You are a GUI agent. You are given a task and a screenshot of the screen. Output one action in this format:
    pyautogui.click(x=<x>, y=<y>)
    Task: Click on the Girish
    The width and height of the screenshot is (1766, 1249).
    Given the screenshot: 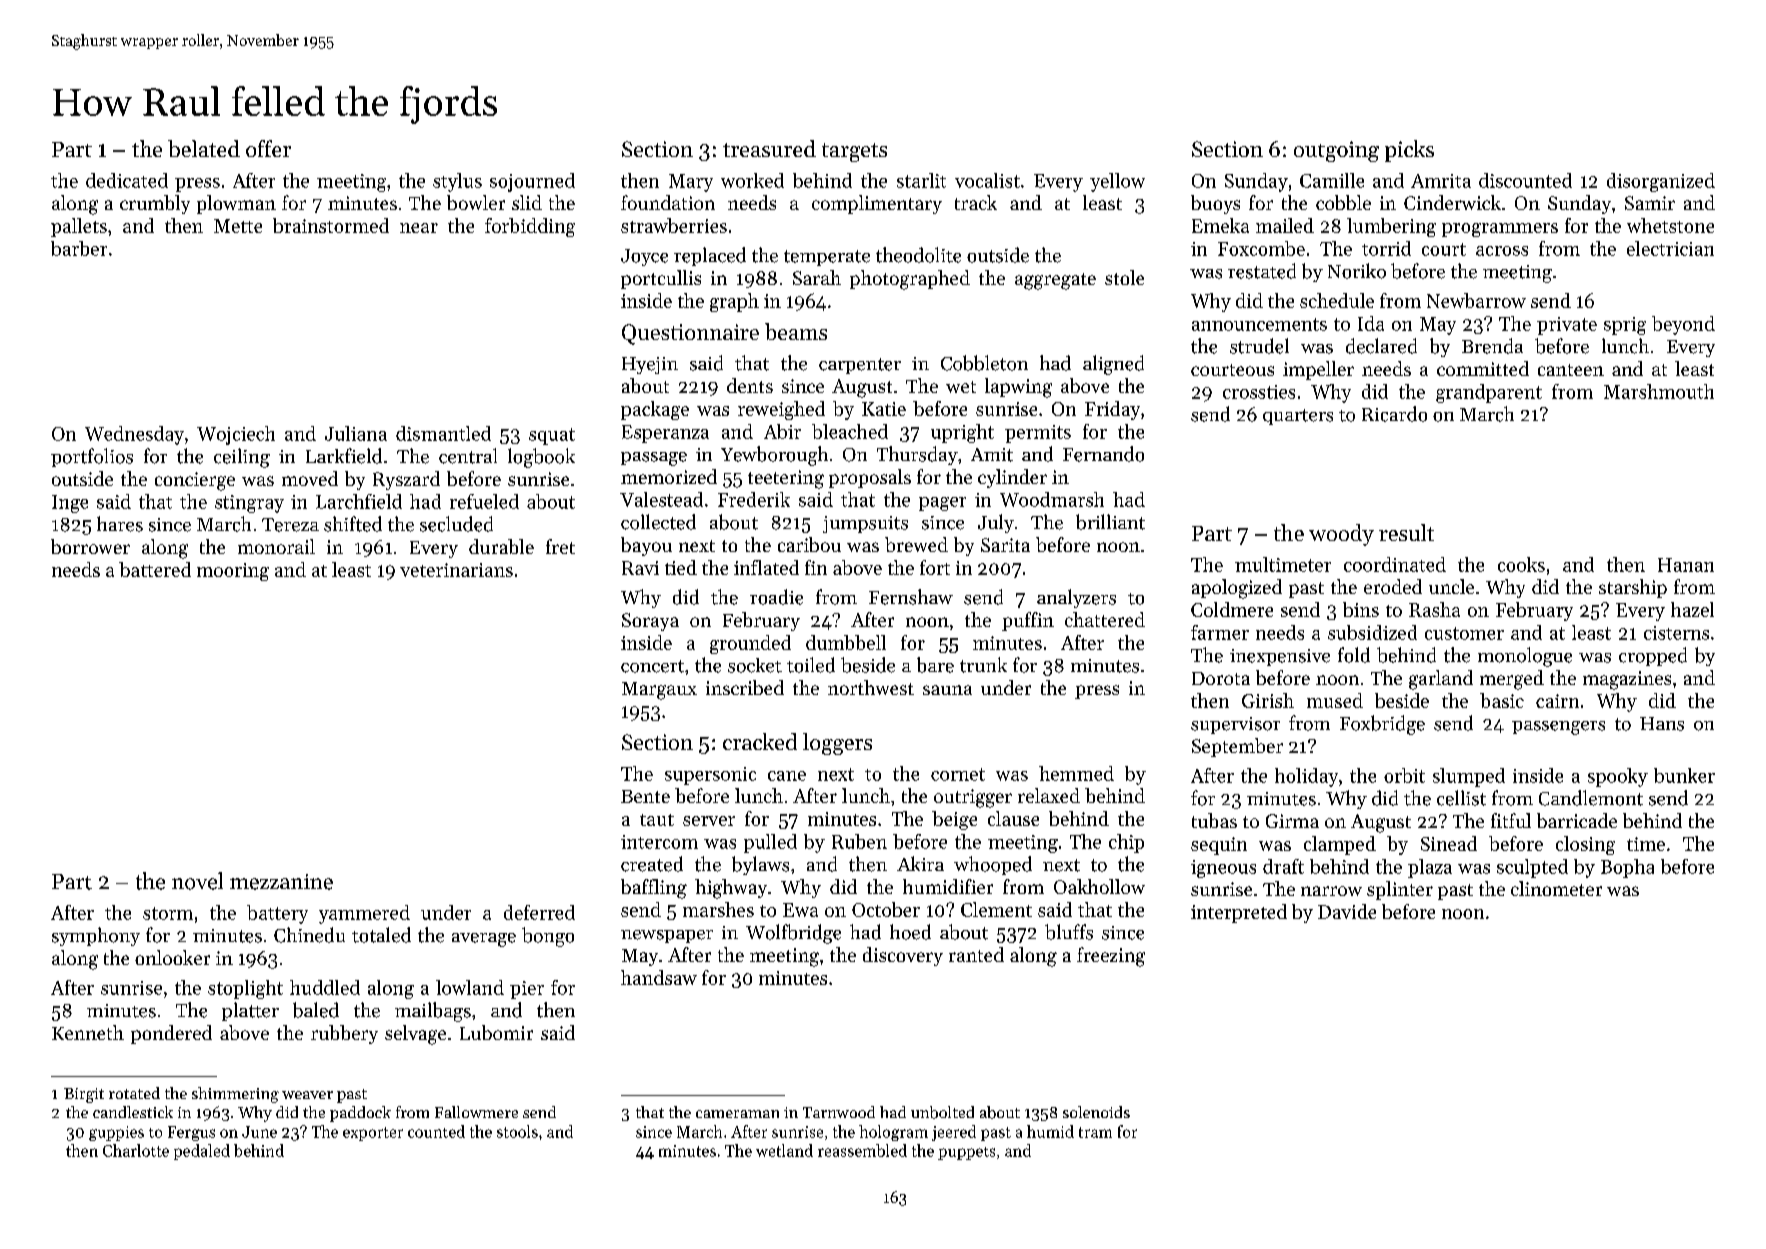 What is the action you would take?
    pyautogui.click(x=1268, y=700)
